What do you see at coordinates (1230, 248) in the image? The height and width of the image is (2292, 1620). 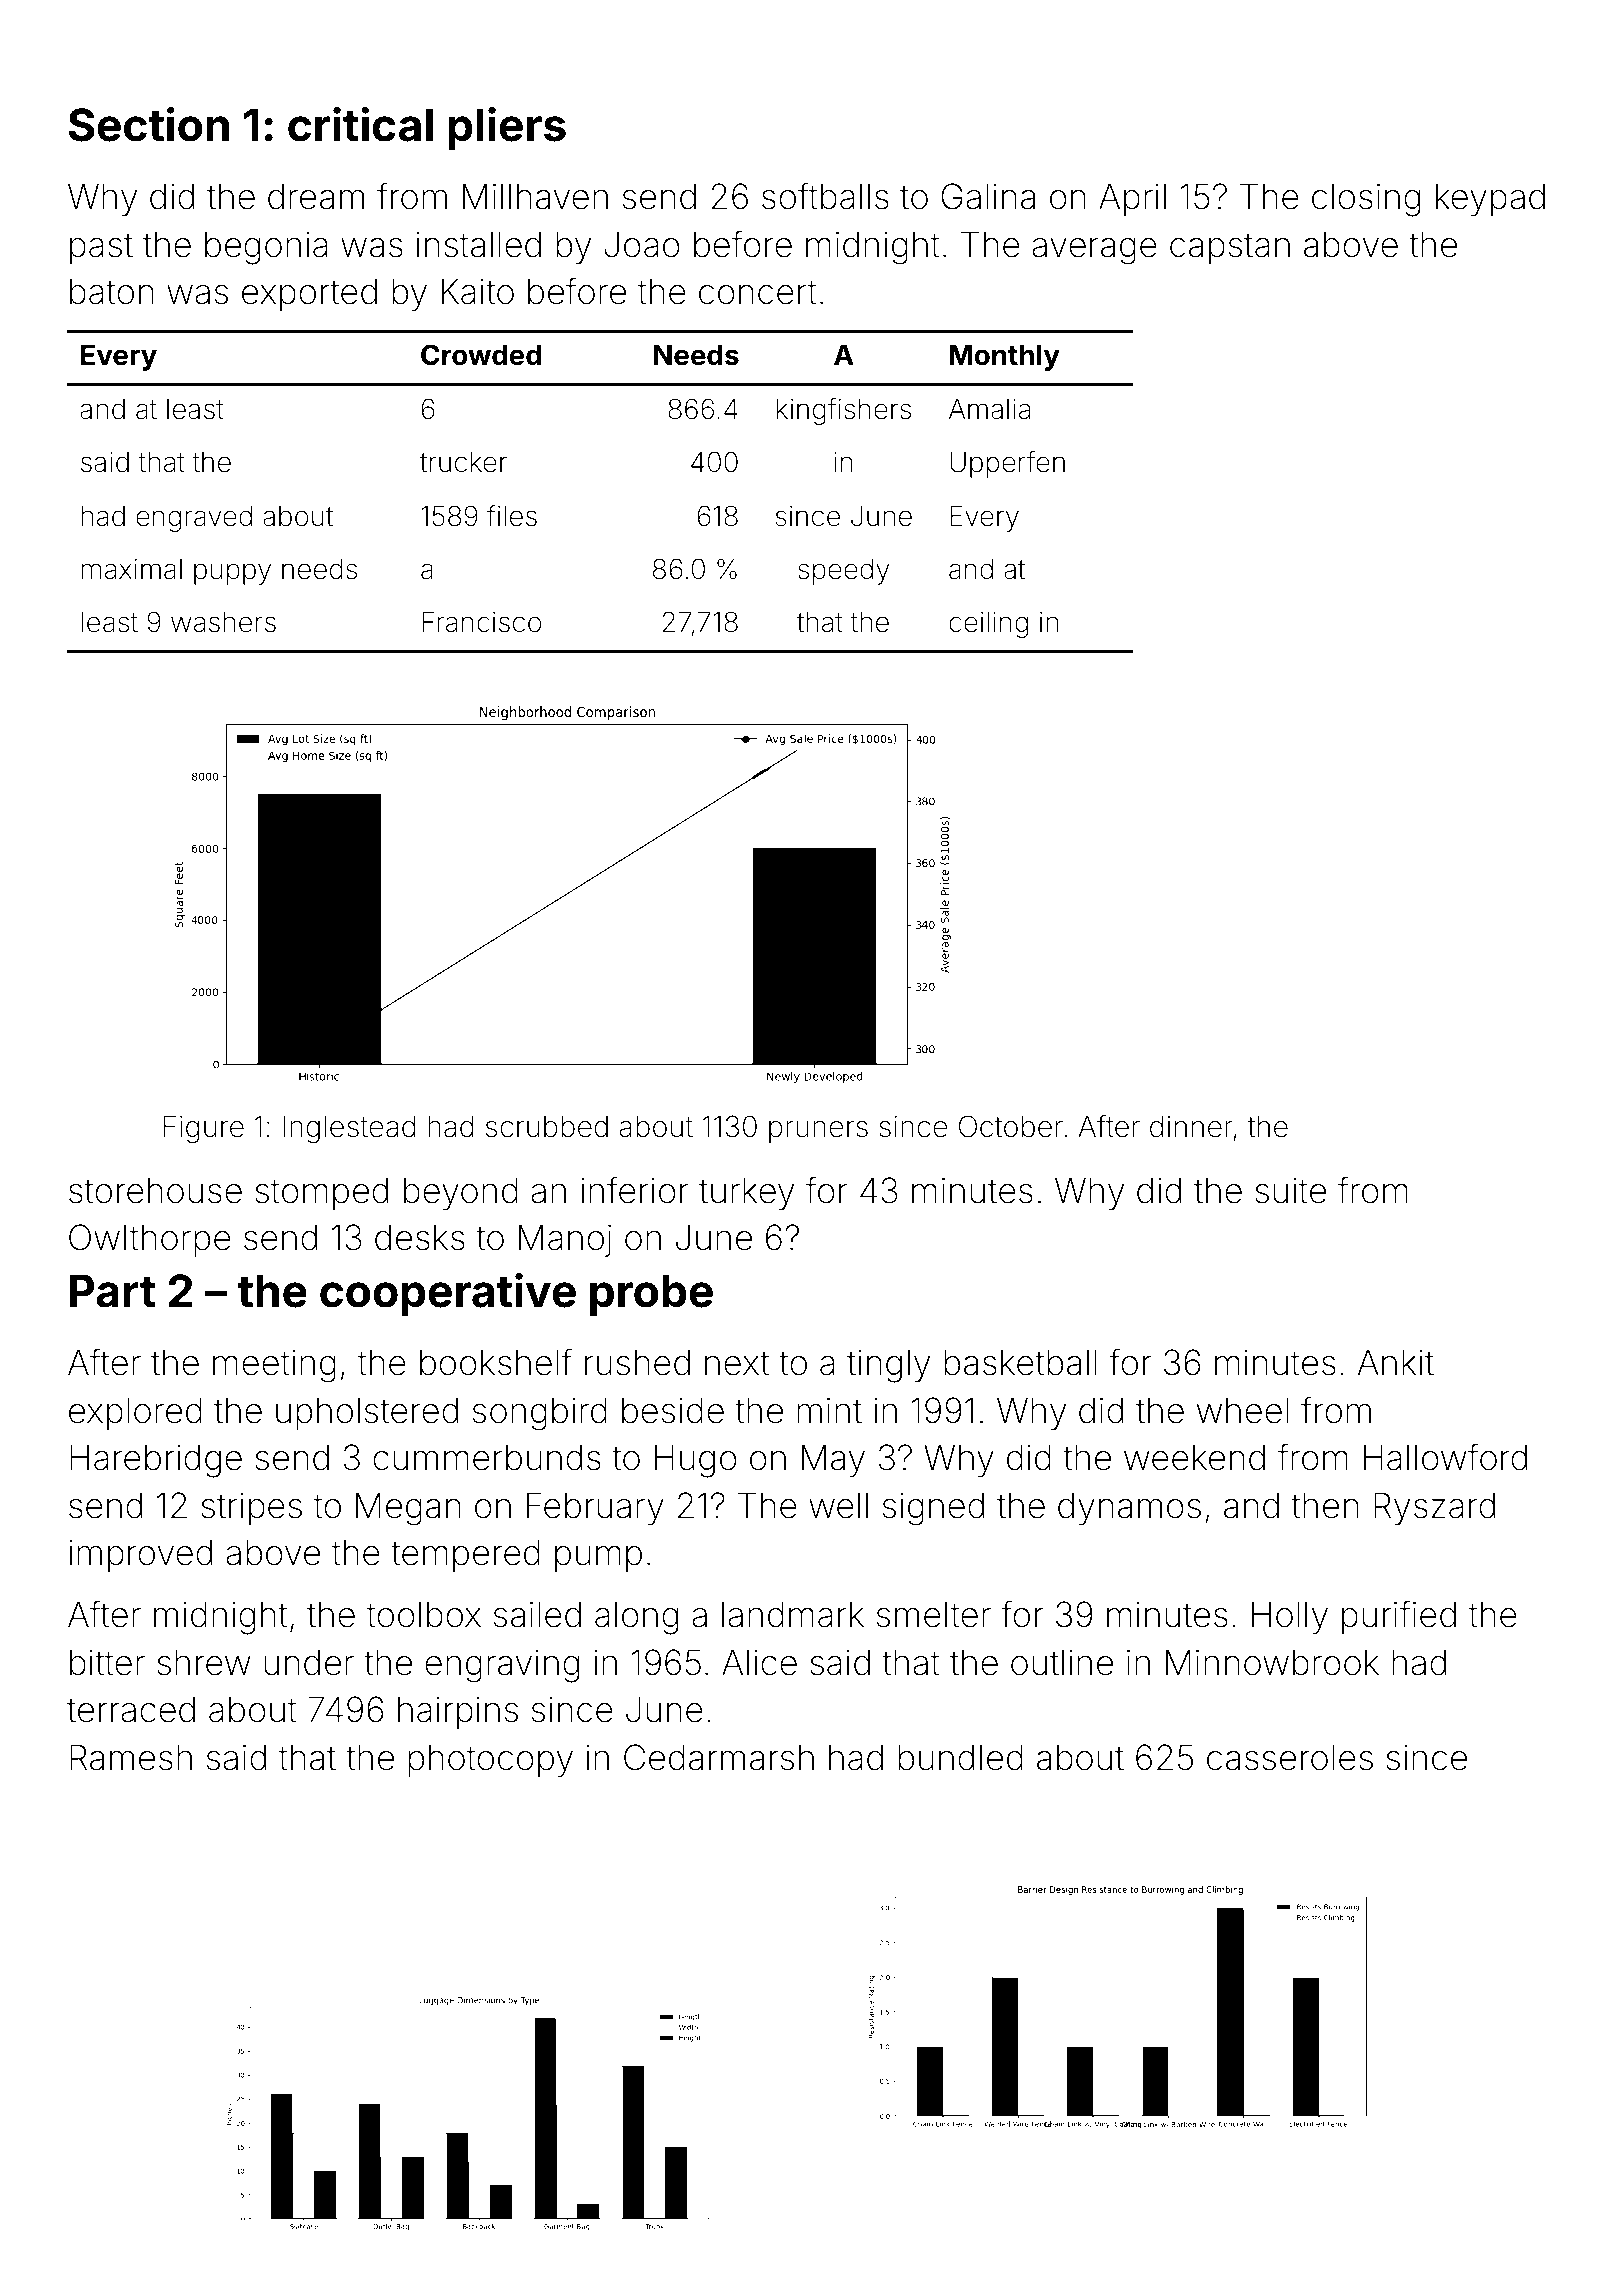 I see `capstan` at bounding box center [1230, 248].
